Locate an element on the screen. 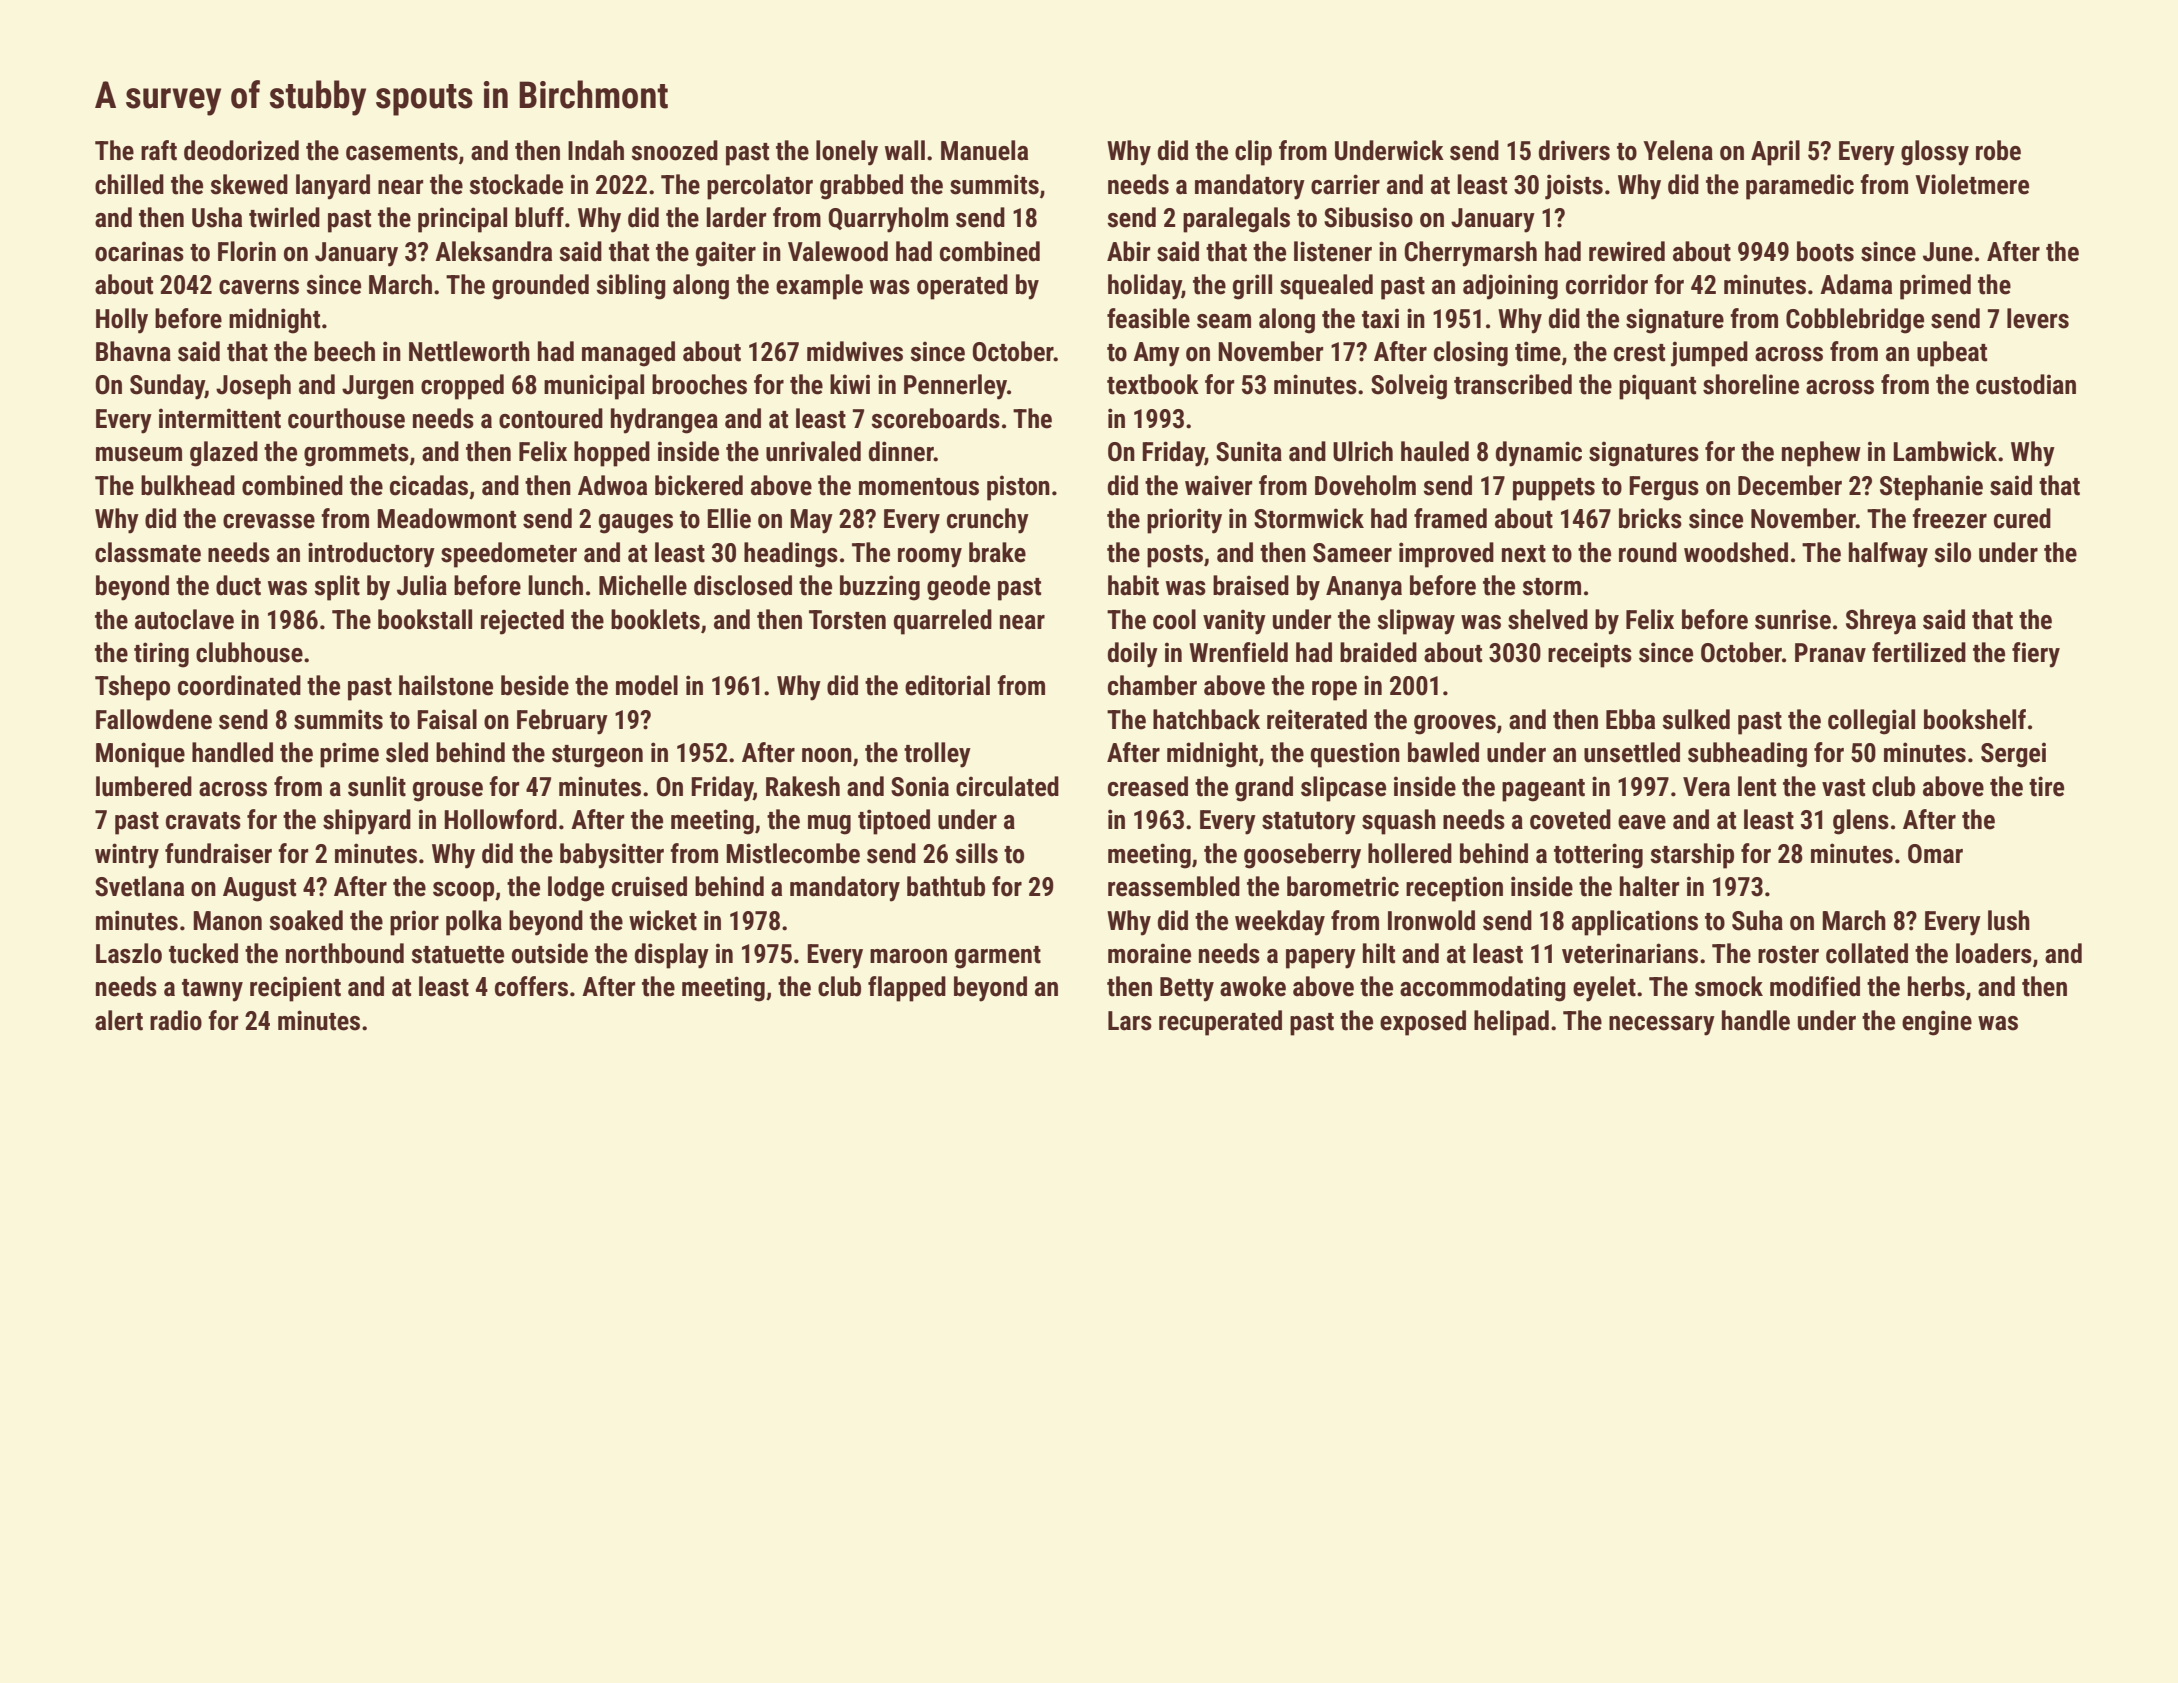 This screenshot has height=1683, width=2178. alert is located at coordinates (119, 1020).
